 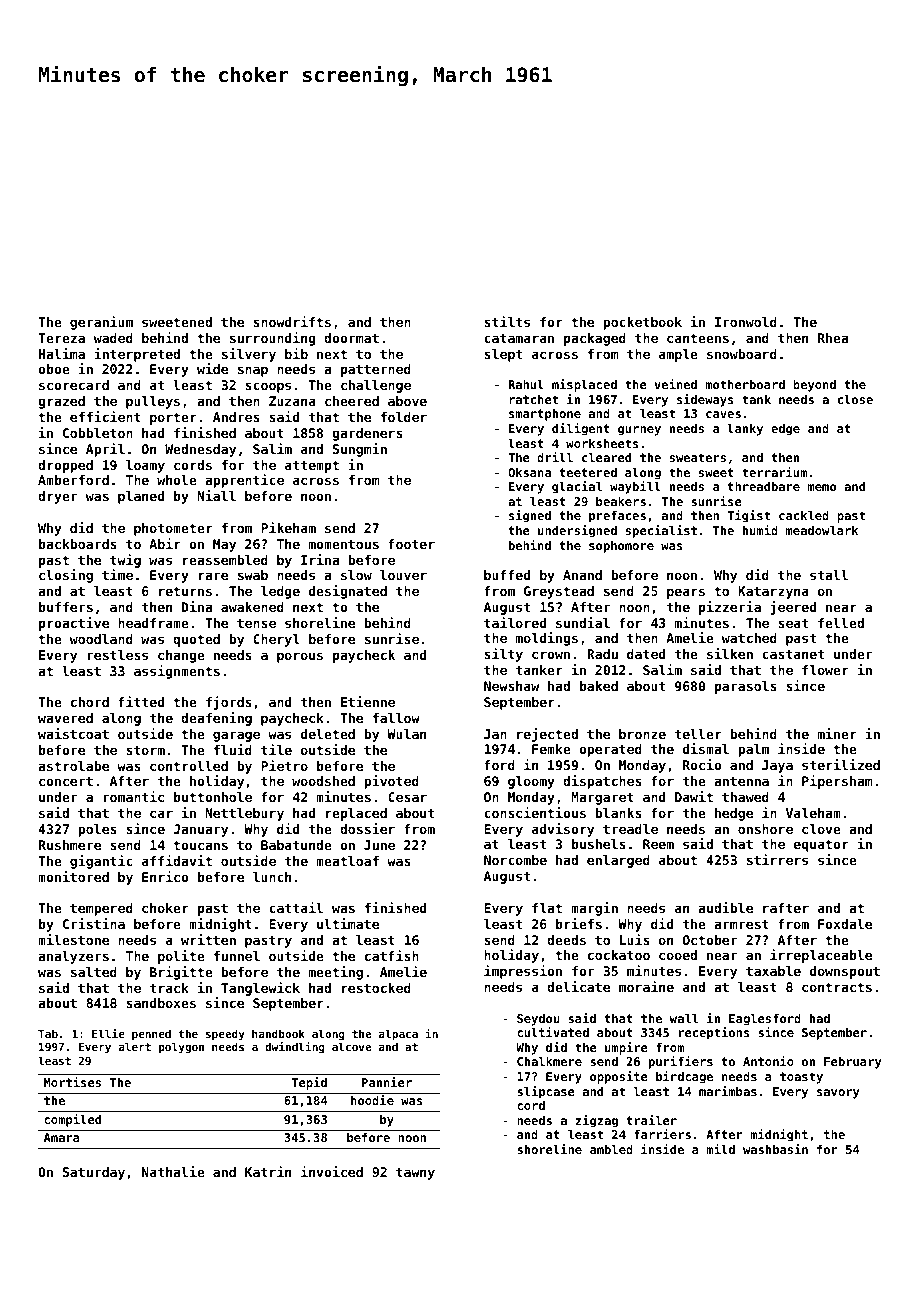 I want to click on tawny, so click(x=415, y=1173).
